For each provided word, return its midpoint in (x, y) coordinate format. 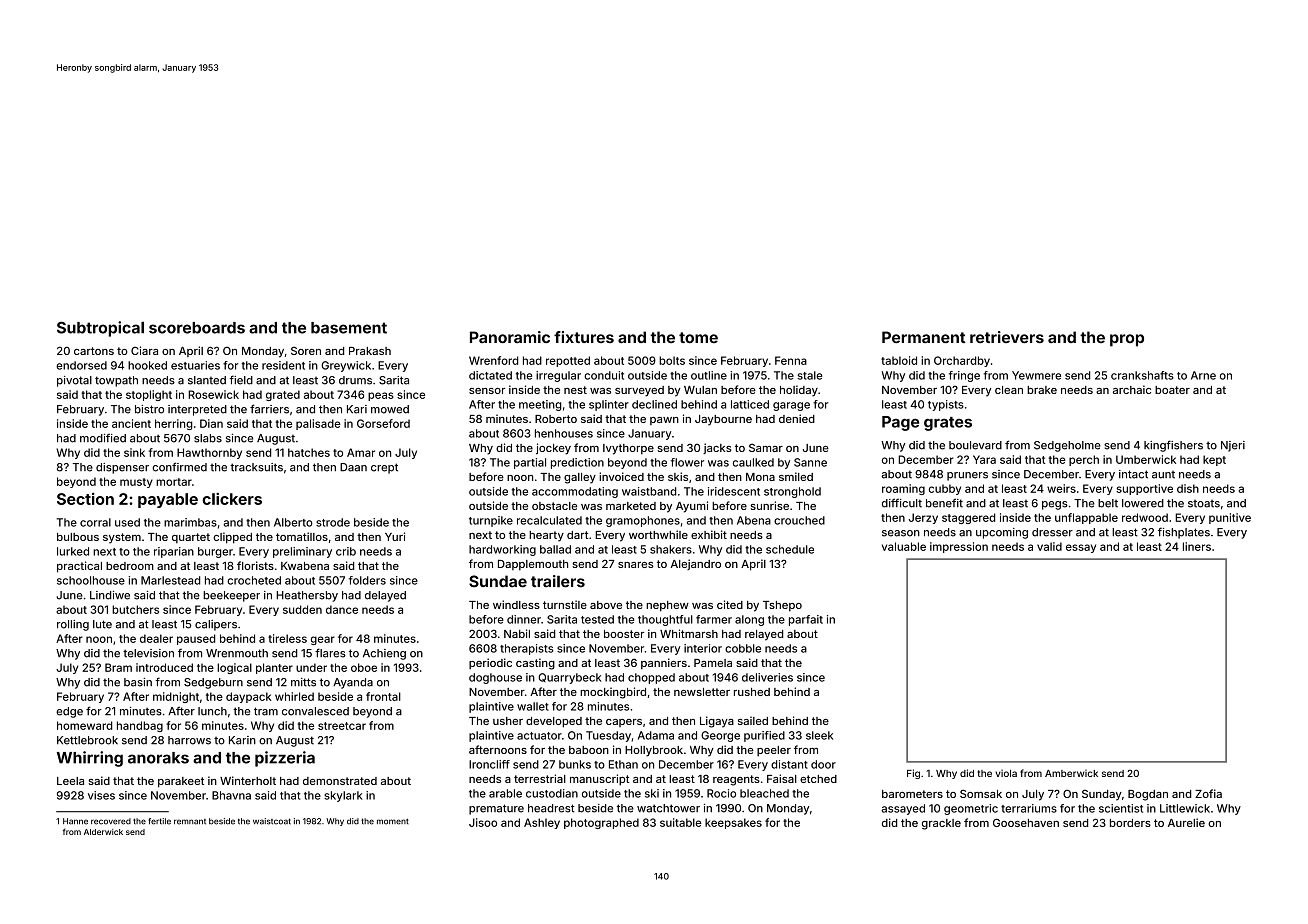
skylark (343, 796)
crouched (799, 520)
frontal (383, 696)
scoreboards (197, 328)
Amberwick (1071, 773)
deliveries (767, 677)
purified (764, 736)
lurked (73, 551)
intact (1133, 474)
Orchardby (962, 361)
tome (698, 337)
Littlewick (1185, 808)
